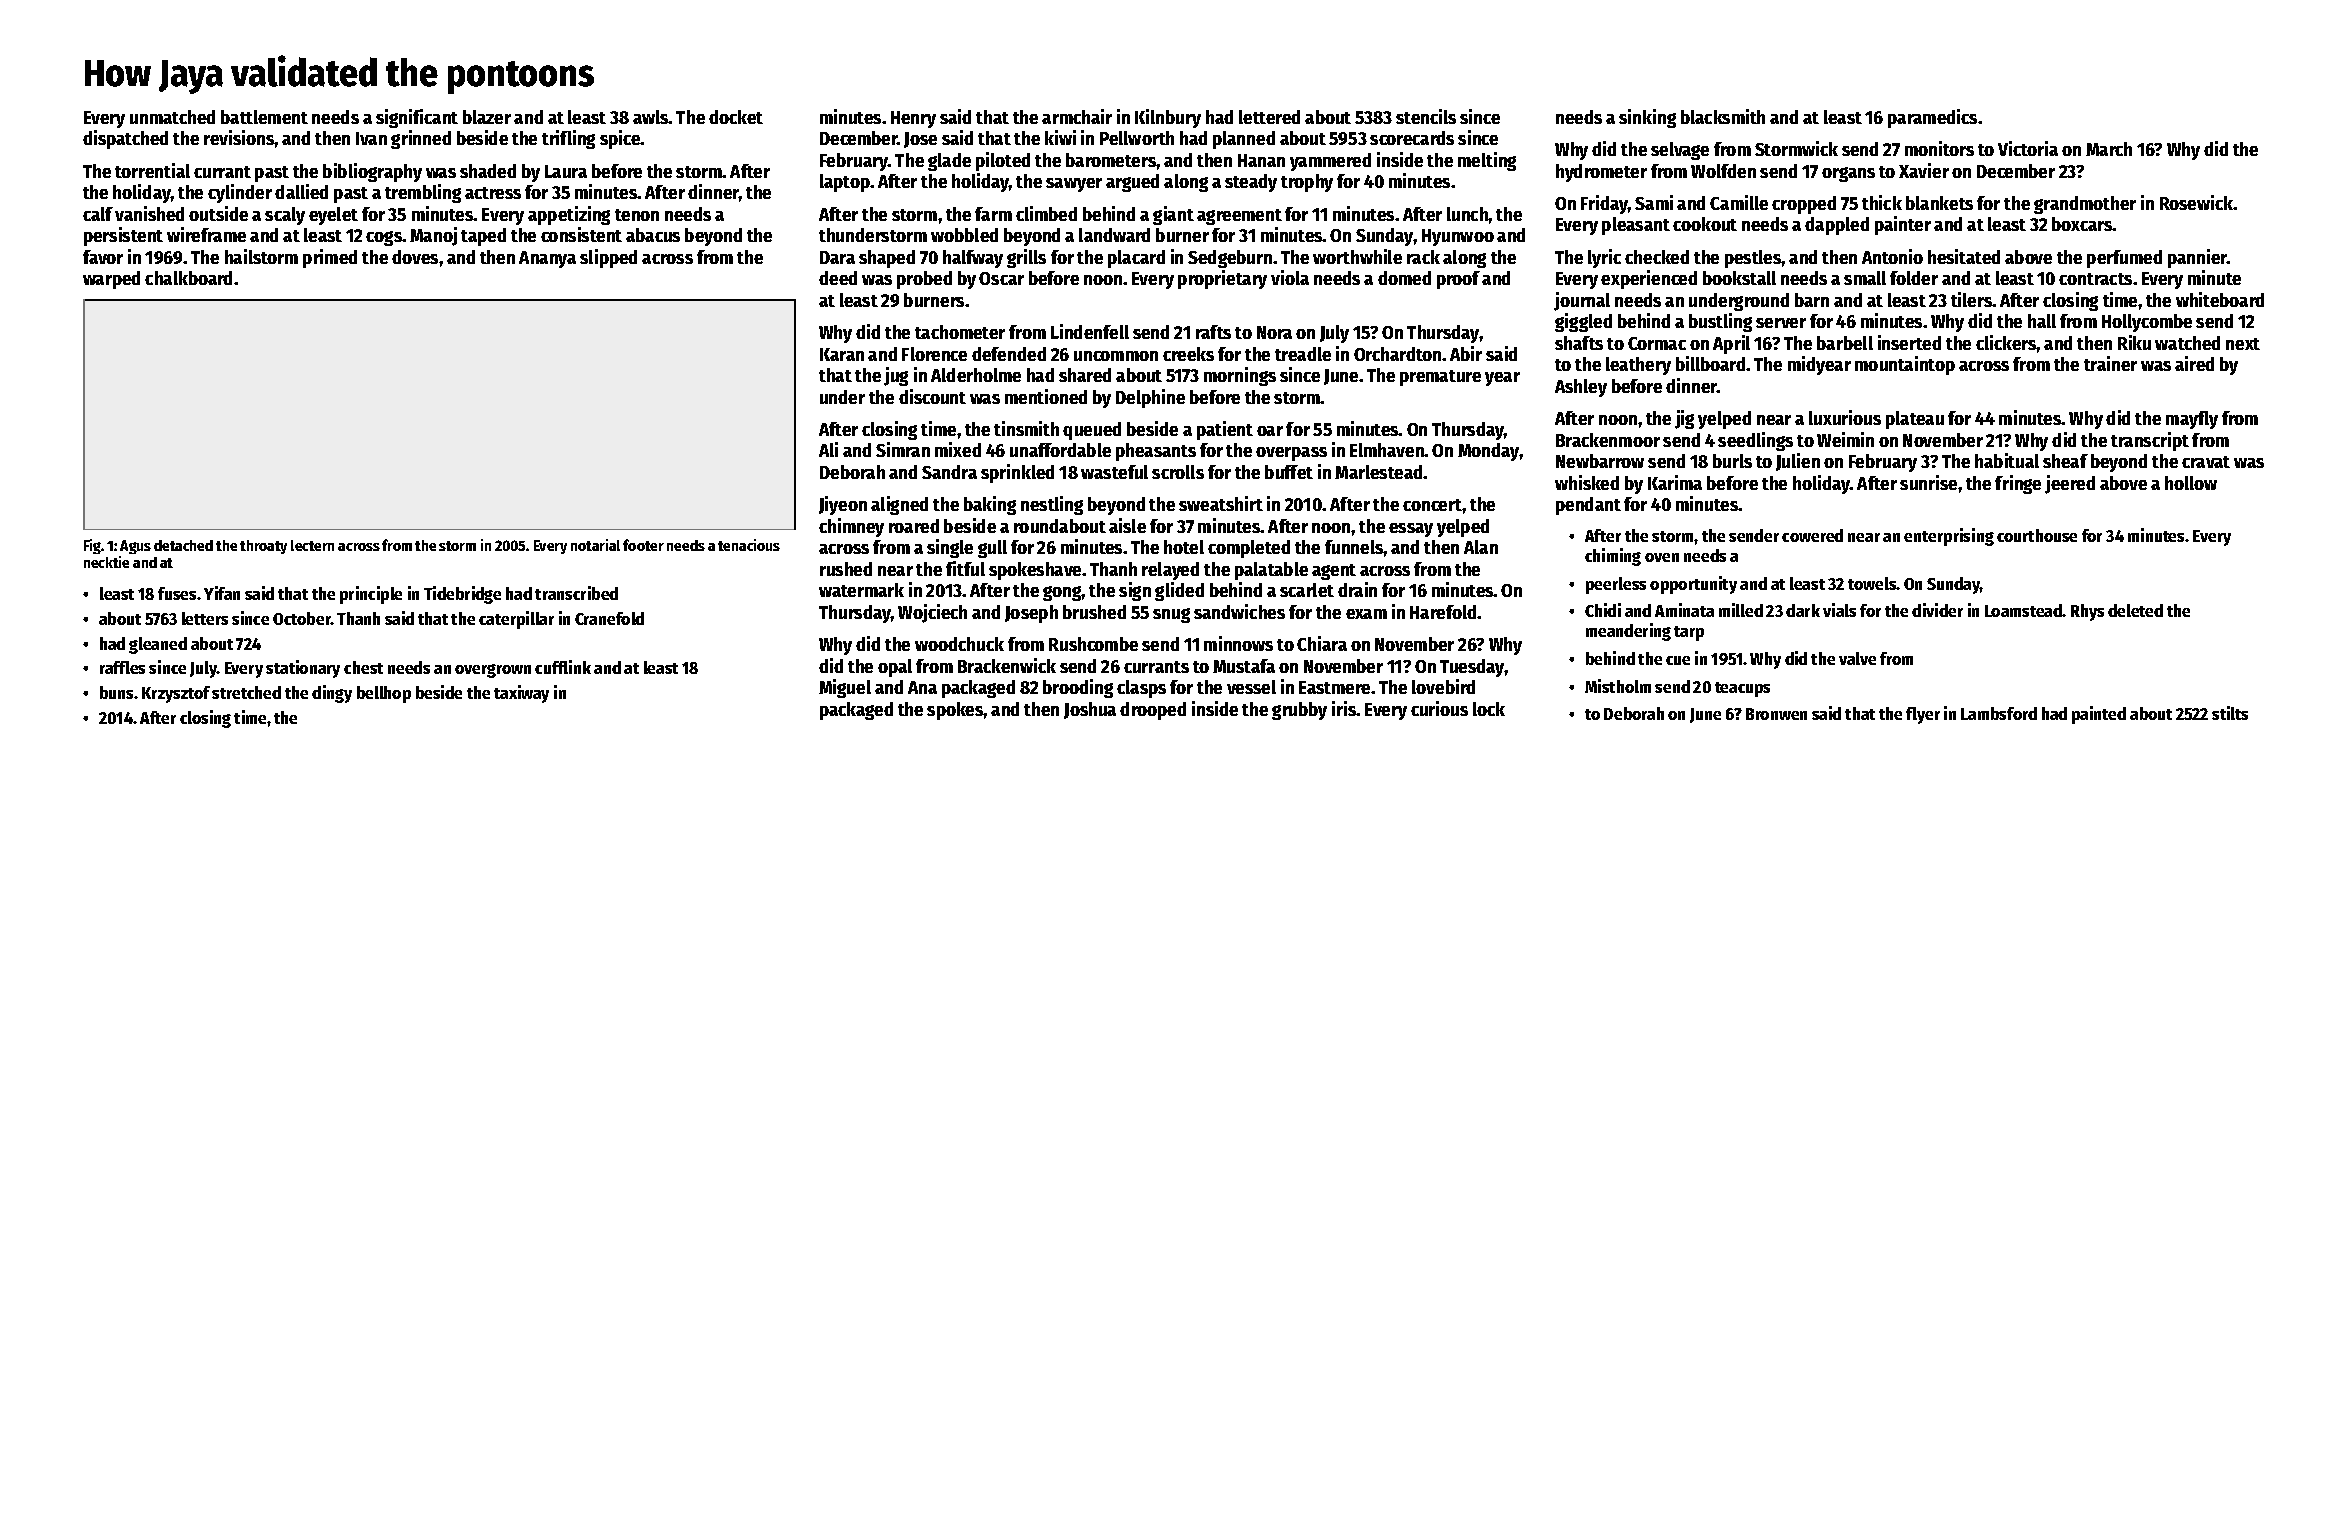 This image has width=2351, height=1521. What do you see at coordinates (843, 505) in the image?
I see `Jiyeon` at bounding box center [843, 505].
